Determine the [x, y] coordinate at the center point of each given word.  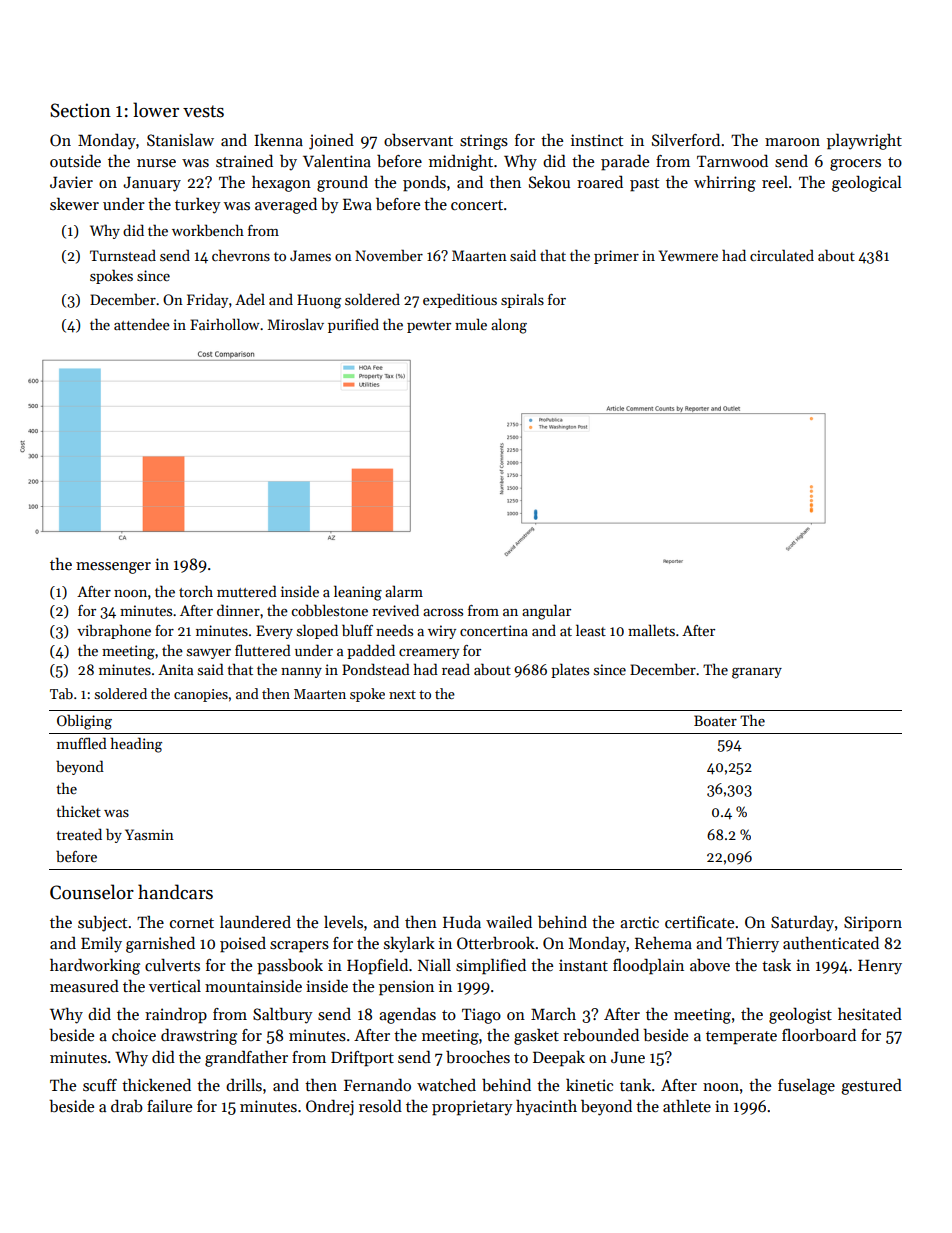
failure [169, 1106]
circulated [782, 255]
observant [418, 139]
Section [80, 110]
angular [546, 612]
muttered [247, 591]
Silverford [686, 139]
